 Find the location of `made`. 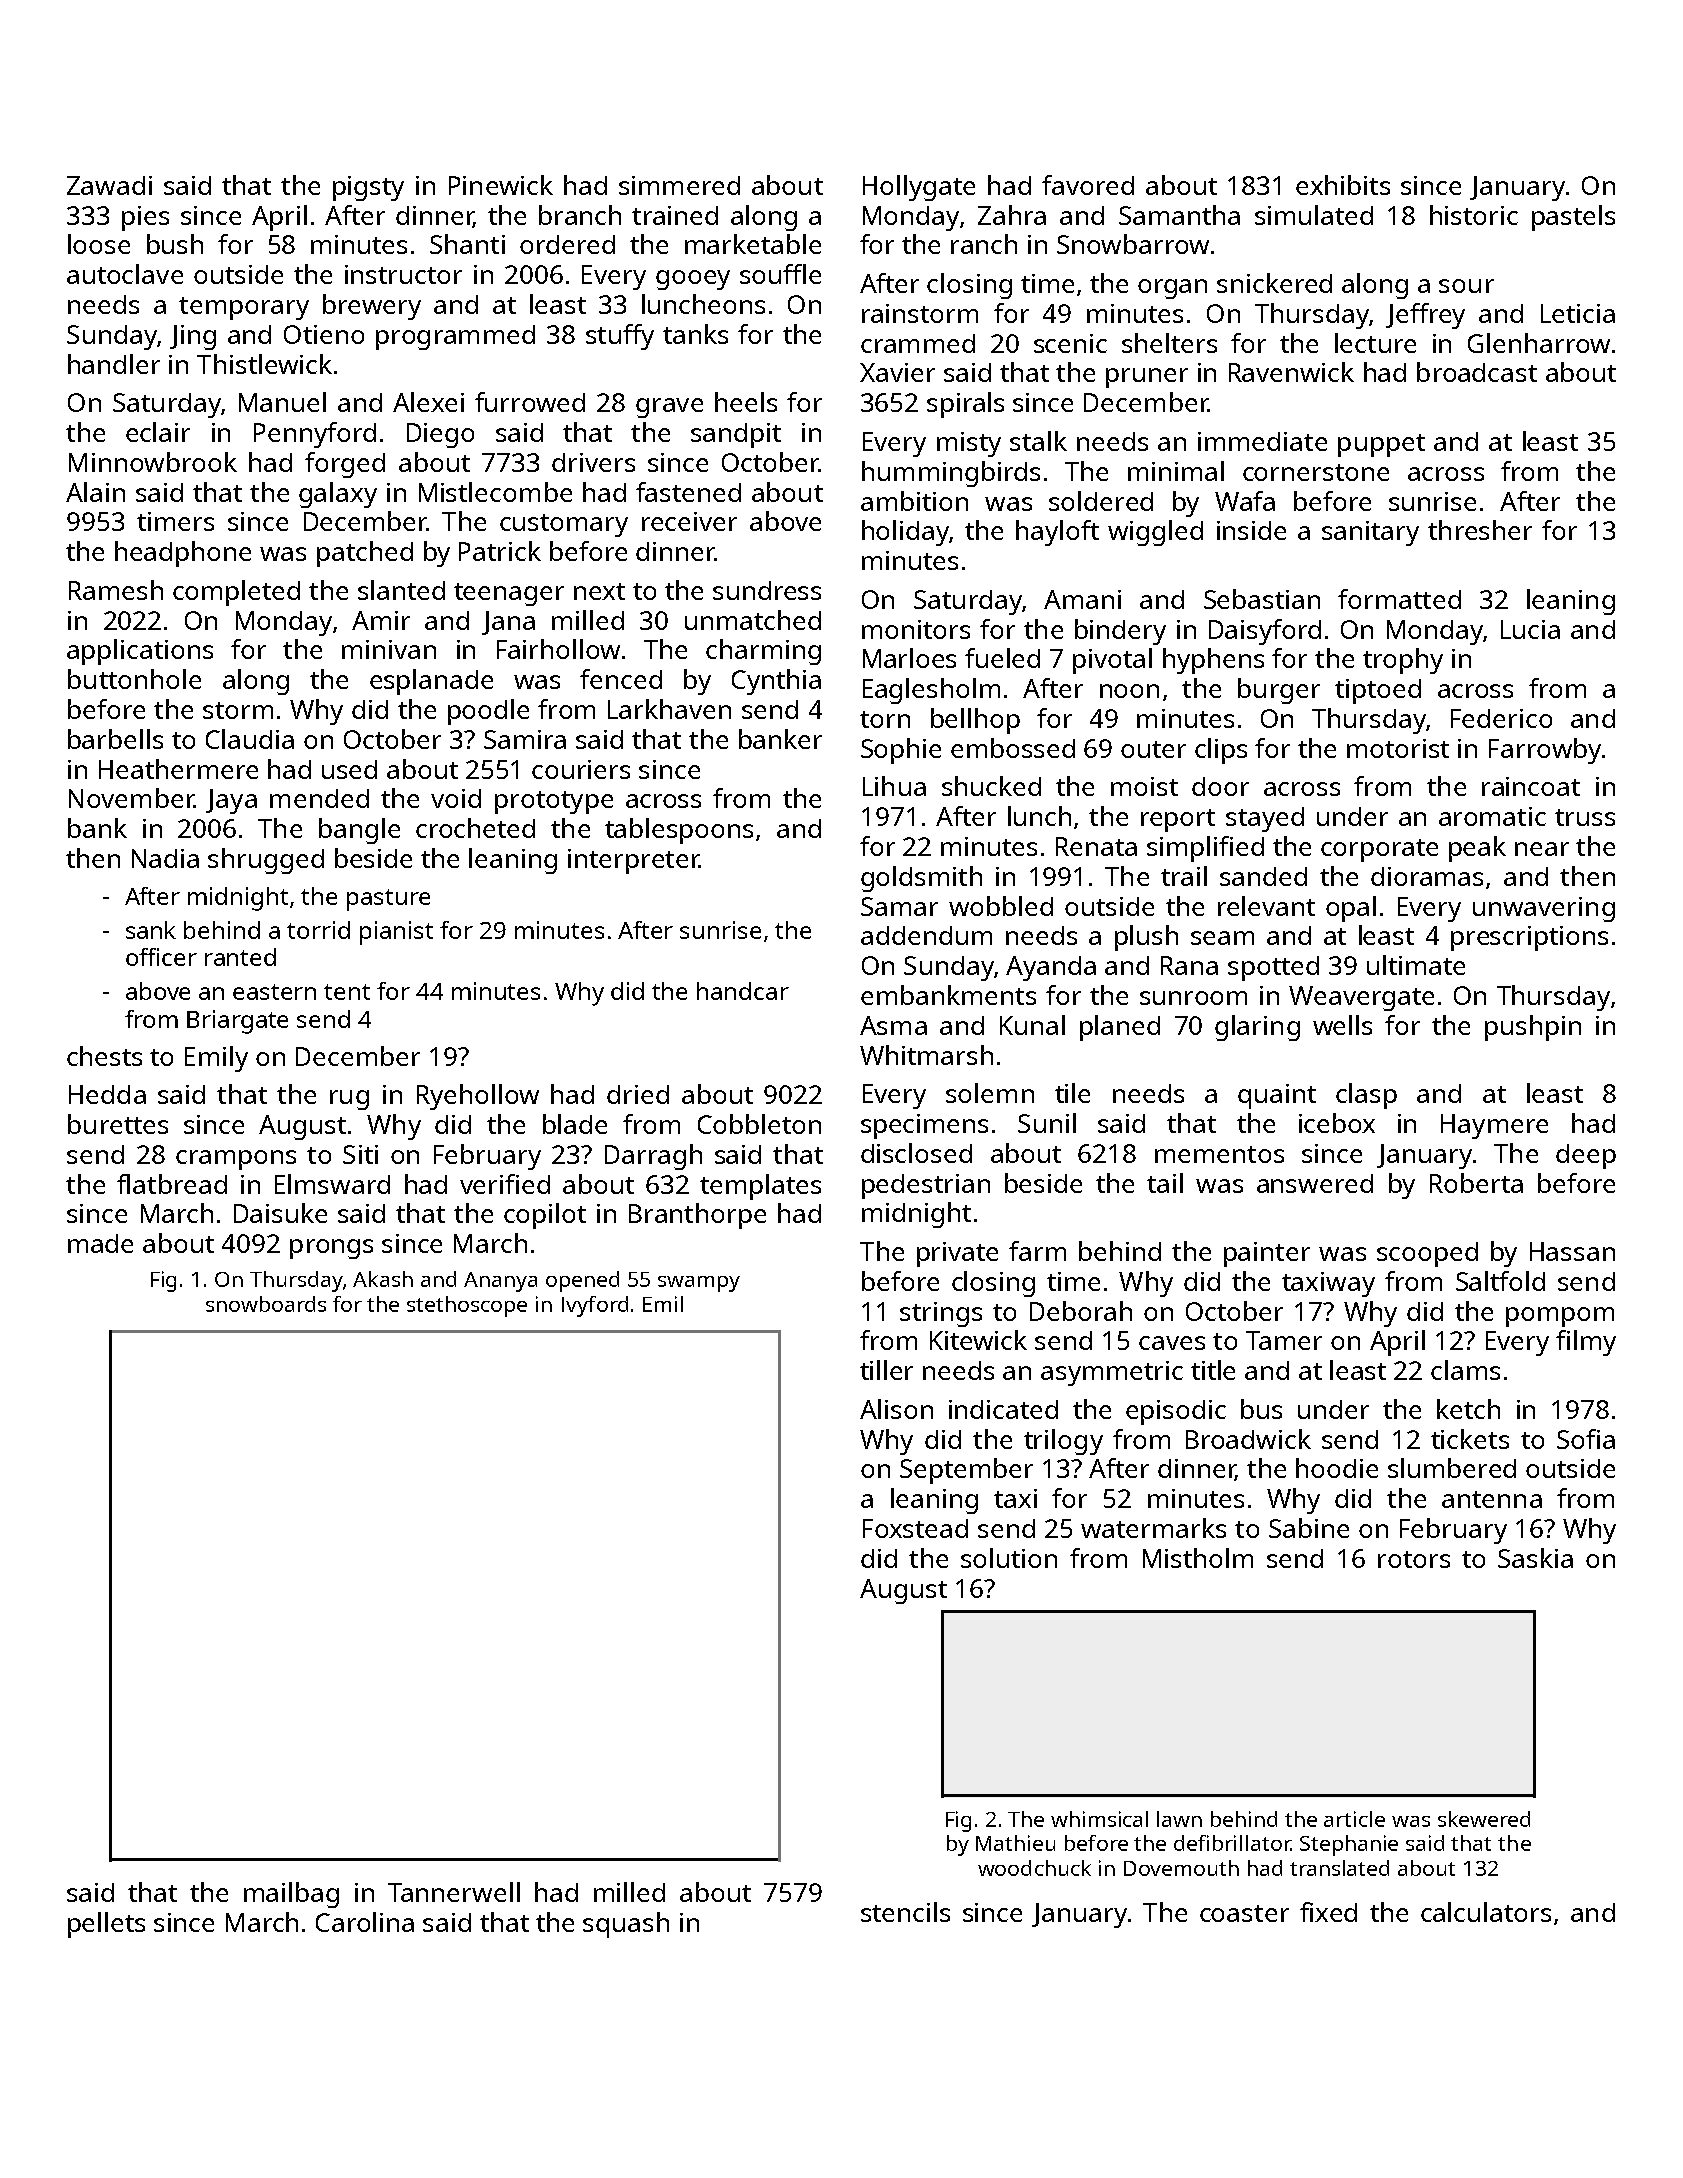

made is located at coordinates (100, 1243).
